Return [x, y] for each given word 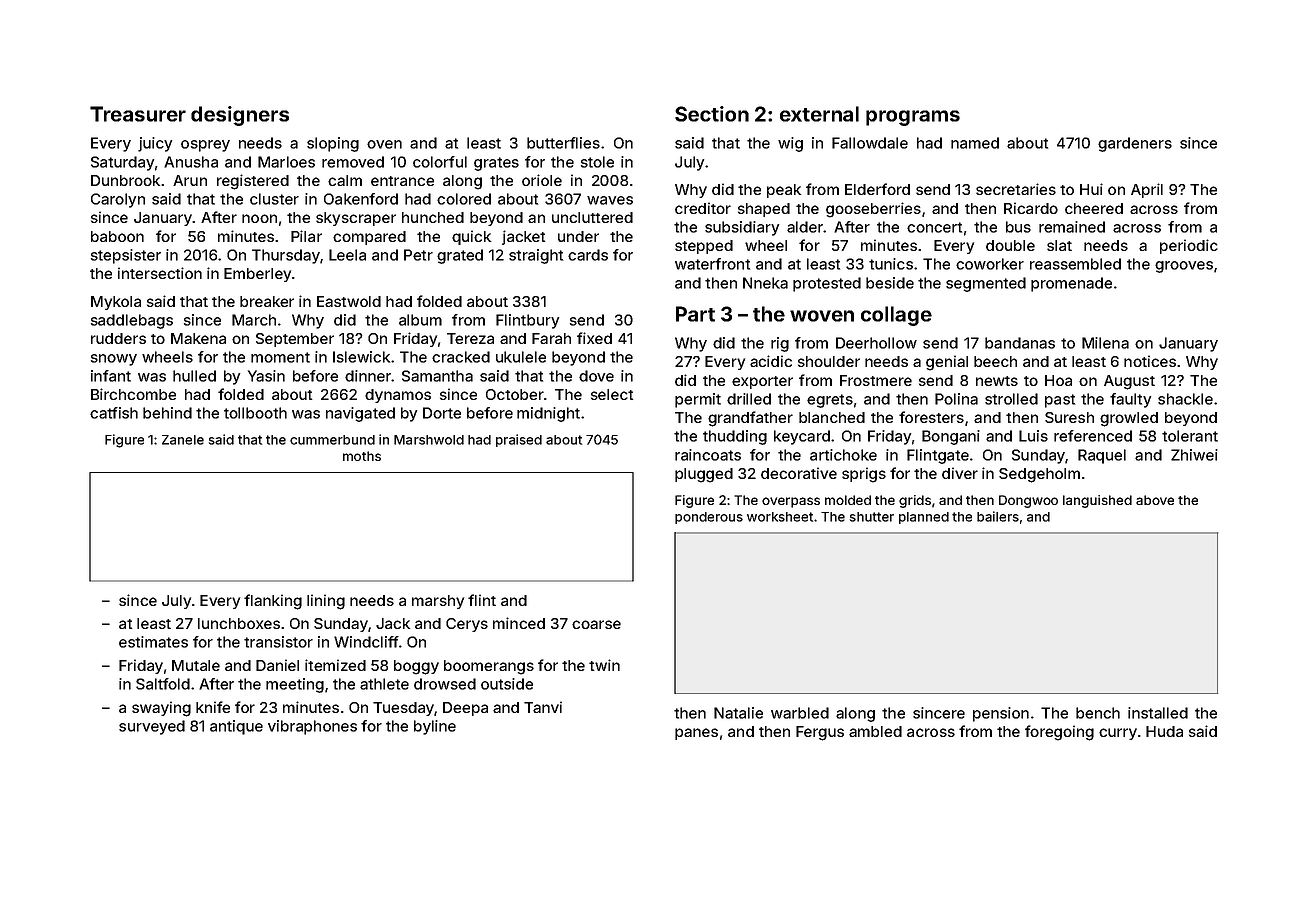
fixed [594, 338]
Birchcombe [133, 394]
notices [1150, 361]
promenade [1071, 284]
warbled [800, 713]
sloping [333, 144]
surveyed [152, 727]
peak [784, 191]
